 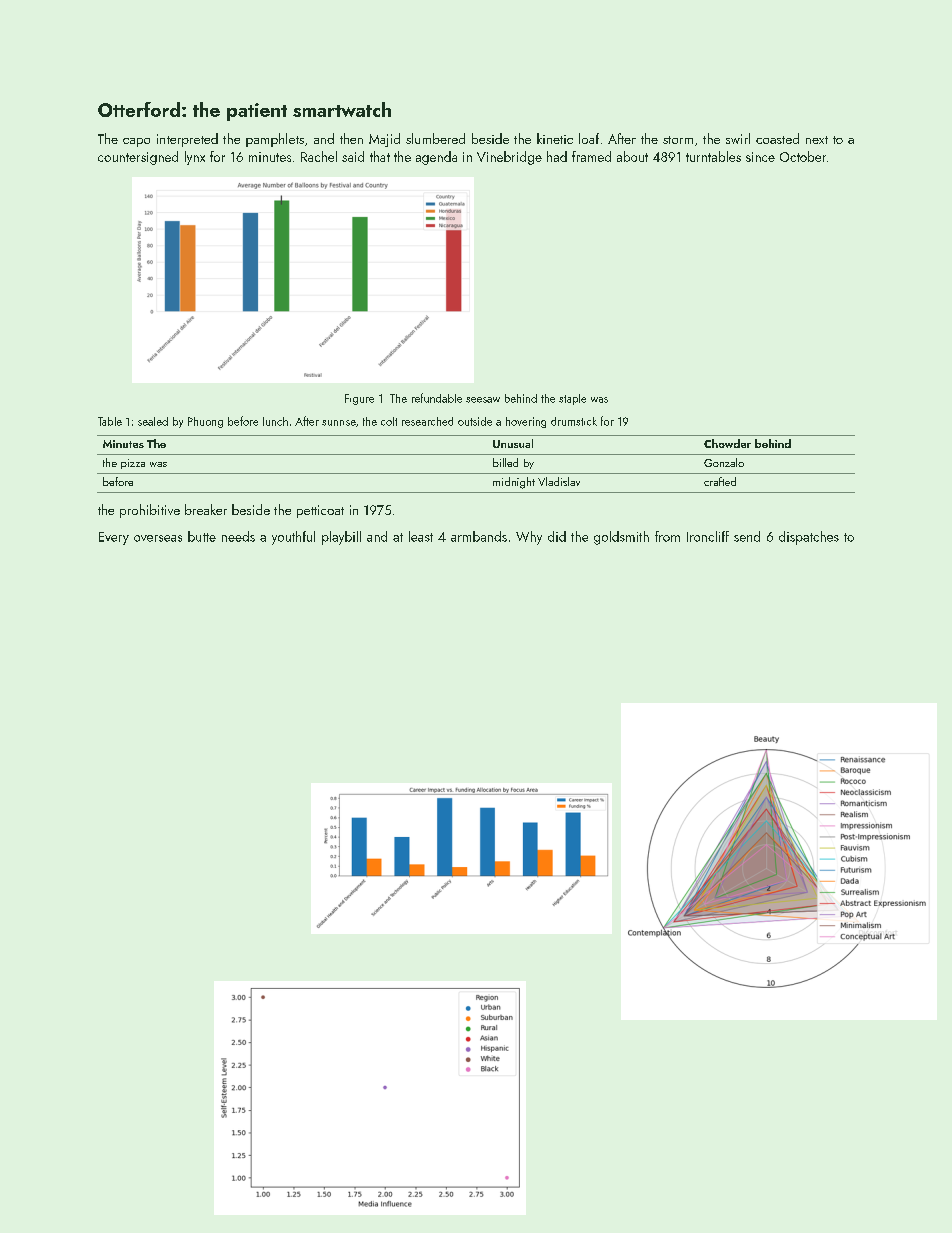 I want to click on next, so click(x=817, y=140).
